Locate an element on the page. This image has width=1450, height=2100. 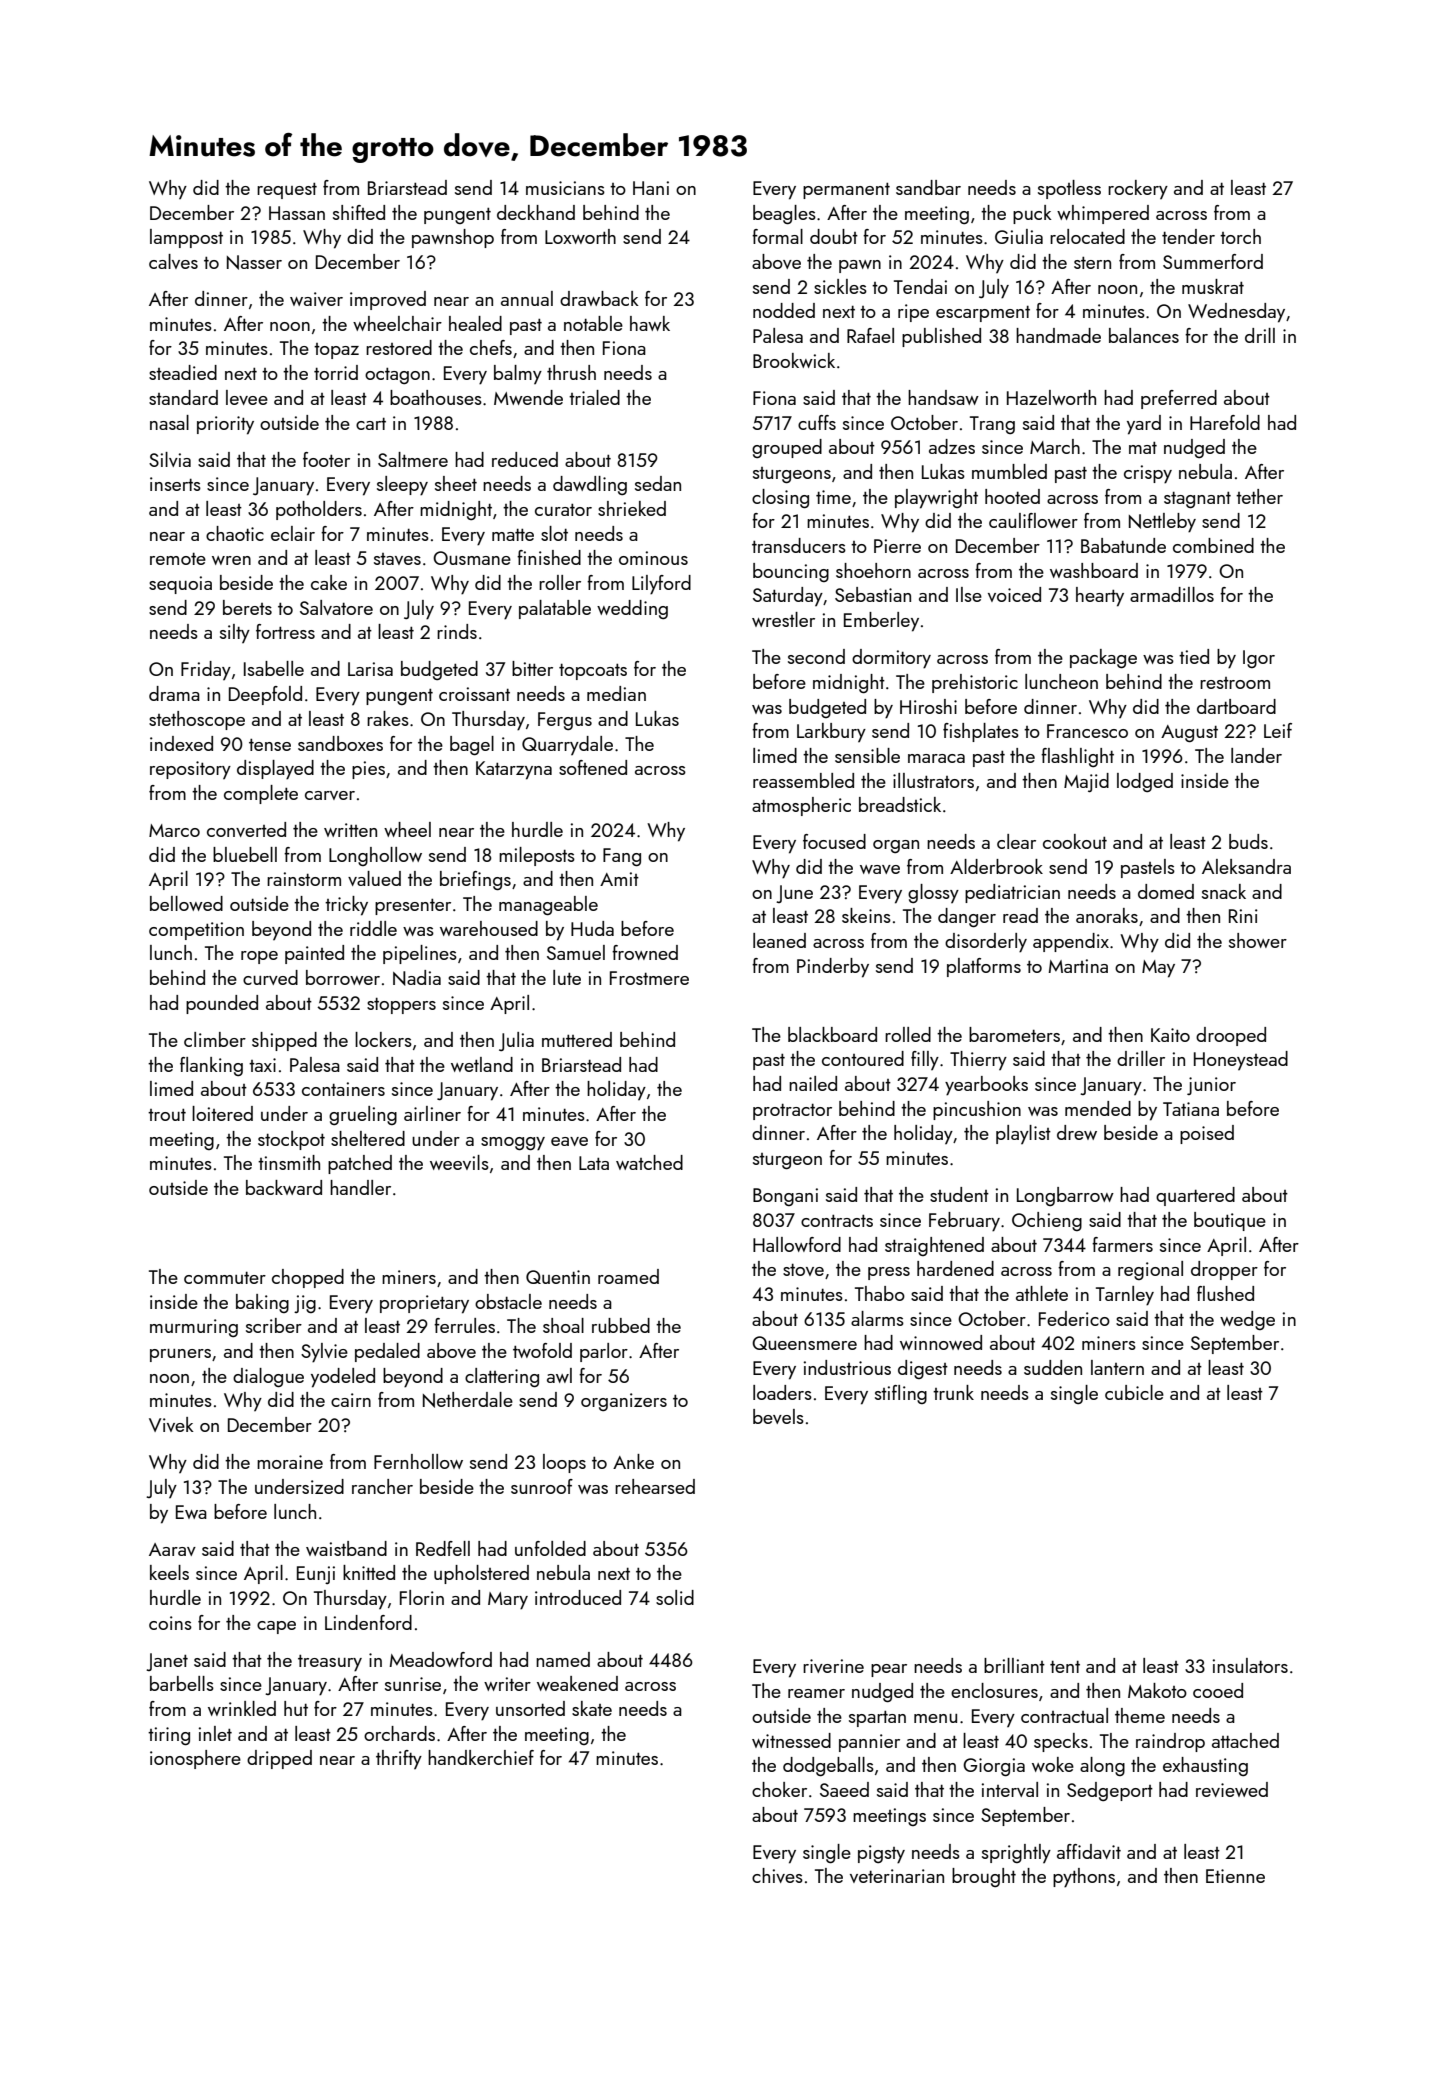
formal is located at coordinates (777, 236).
